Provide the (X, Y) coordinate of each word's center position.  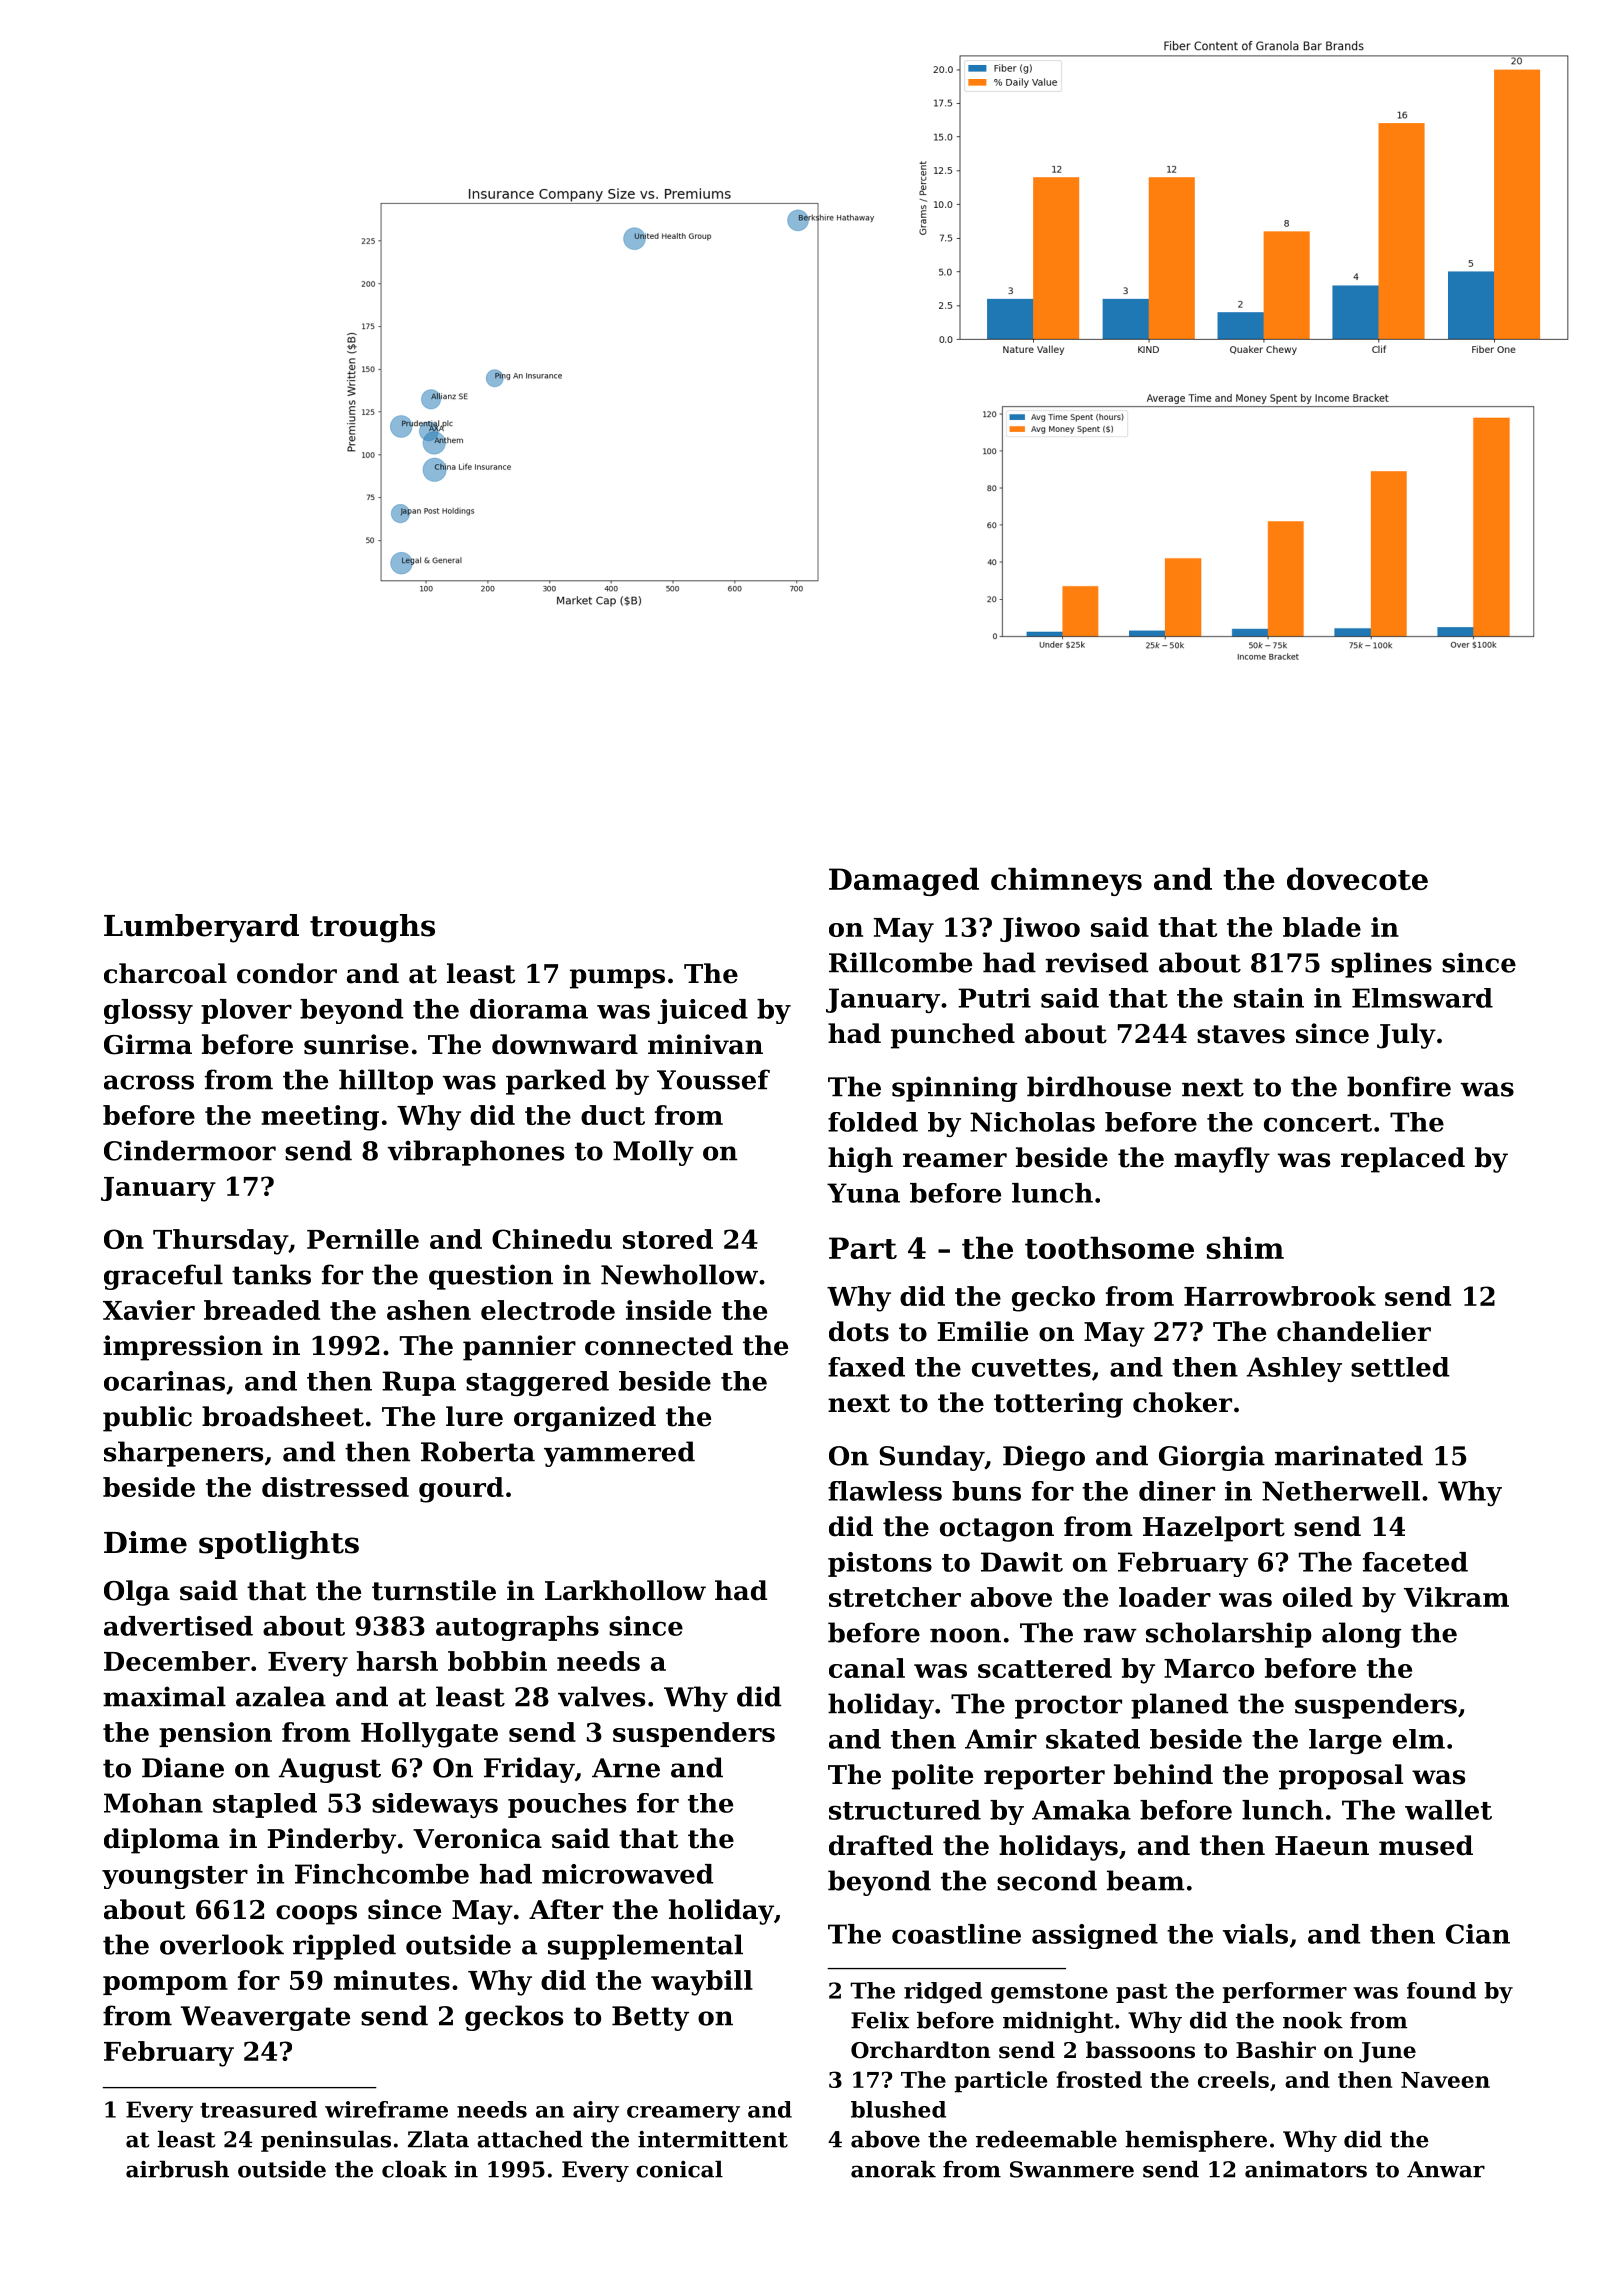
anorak (893, 2169)
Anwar (1446, 2169)
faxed (866, 1367)
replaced (1403, 1160)
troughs (372, 928)
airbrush (177, 2169)
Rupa (419, 1383)
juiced (703, 1011)
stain (1269, 998)
